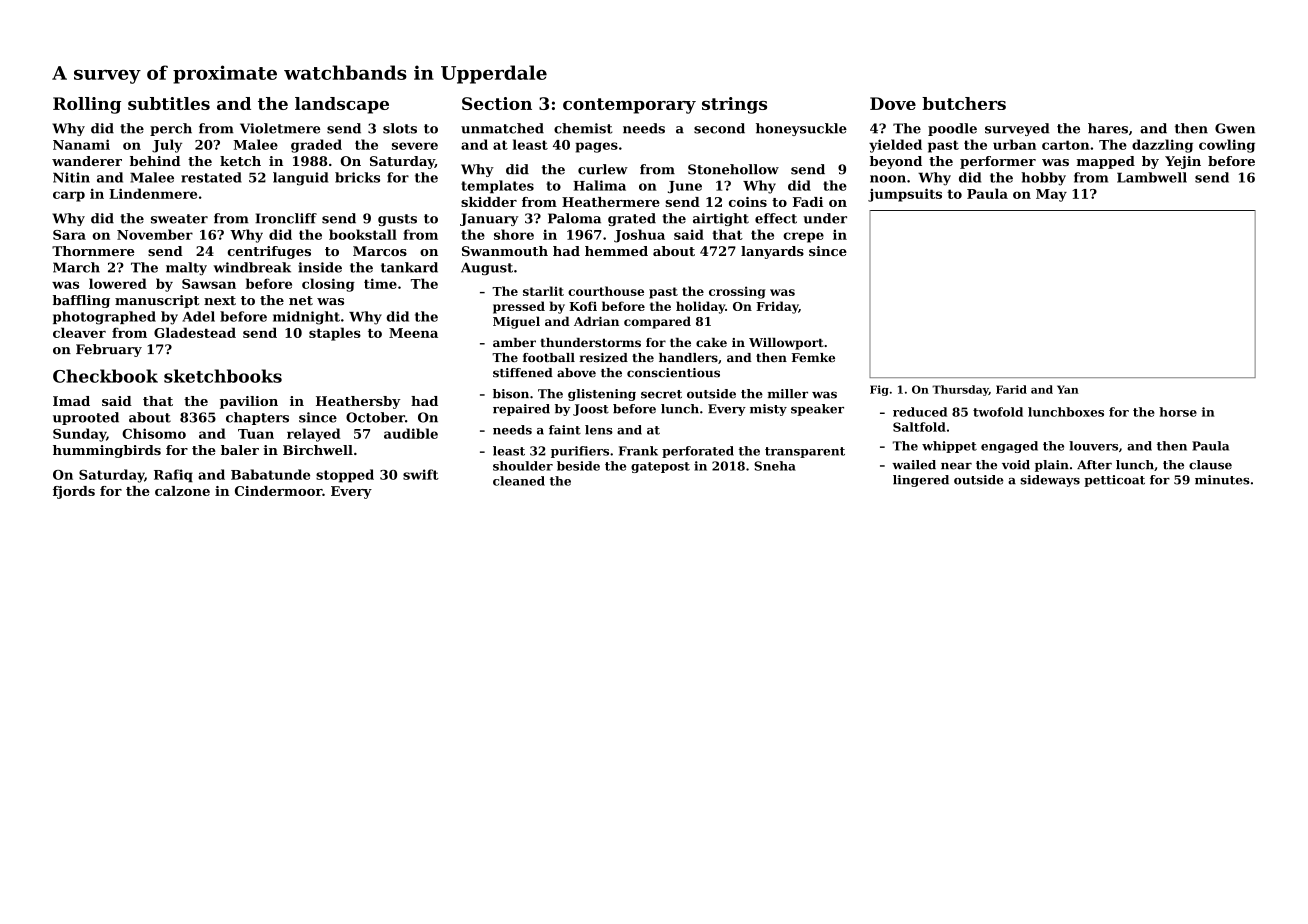 Image resolution: width=1308 pixels, height=924 pixels. What do you see at coordinates (964, 103) in the page?
I see `butchers` at bounding box center [964, 103].
